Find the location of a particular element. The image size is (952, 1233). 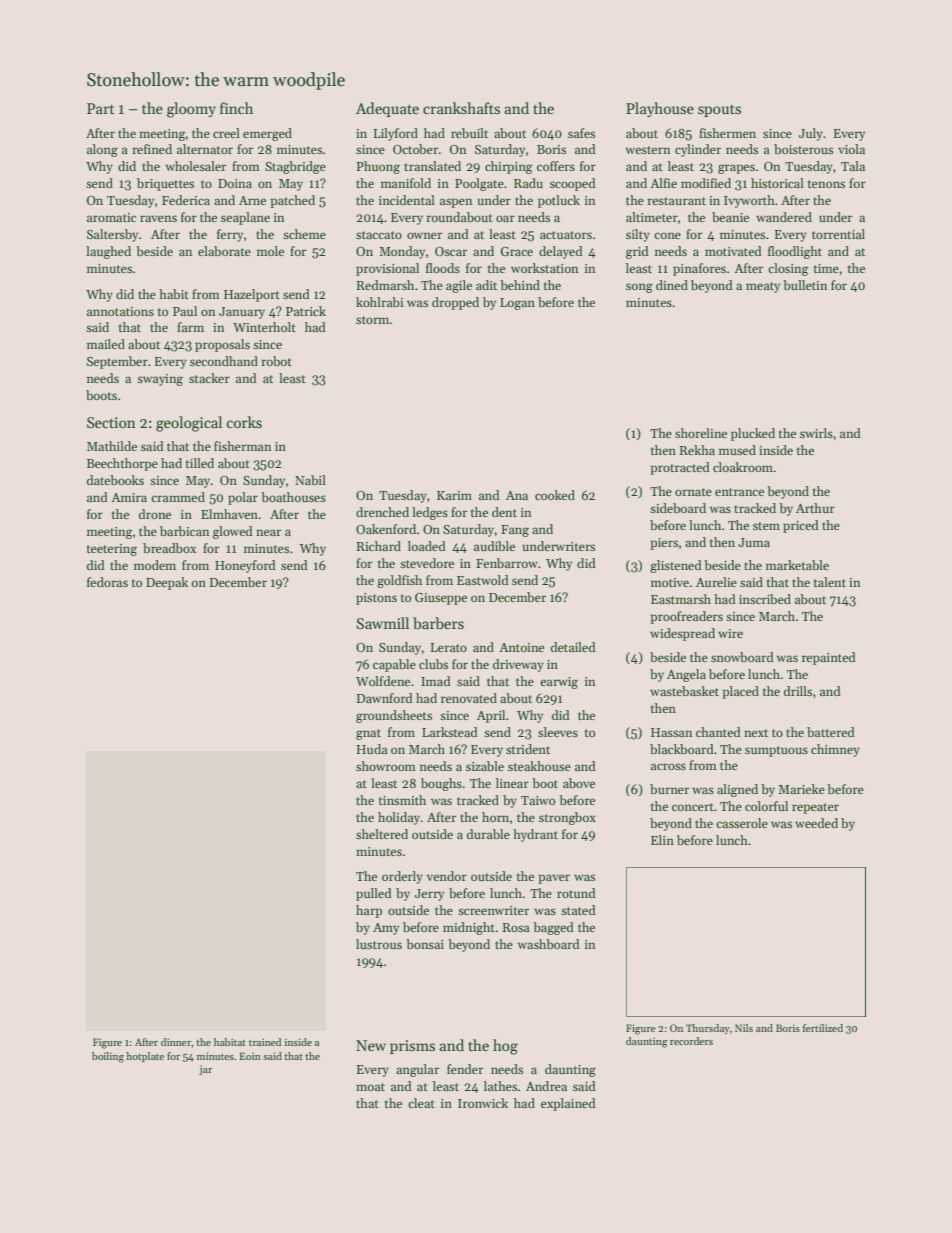

lathes is located at coordinates (500, 1086).
